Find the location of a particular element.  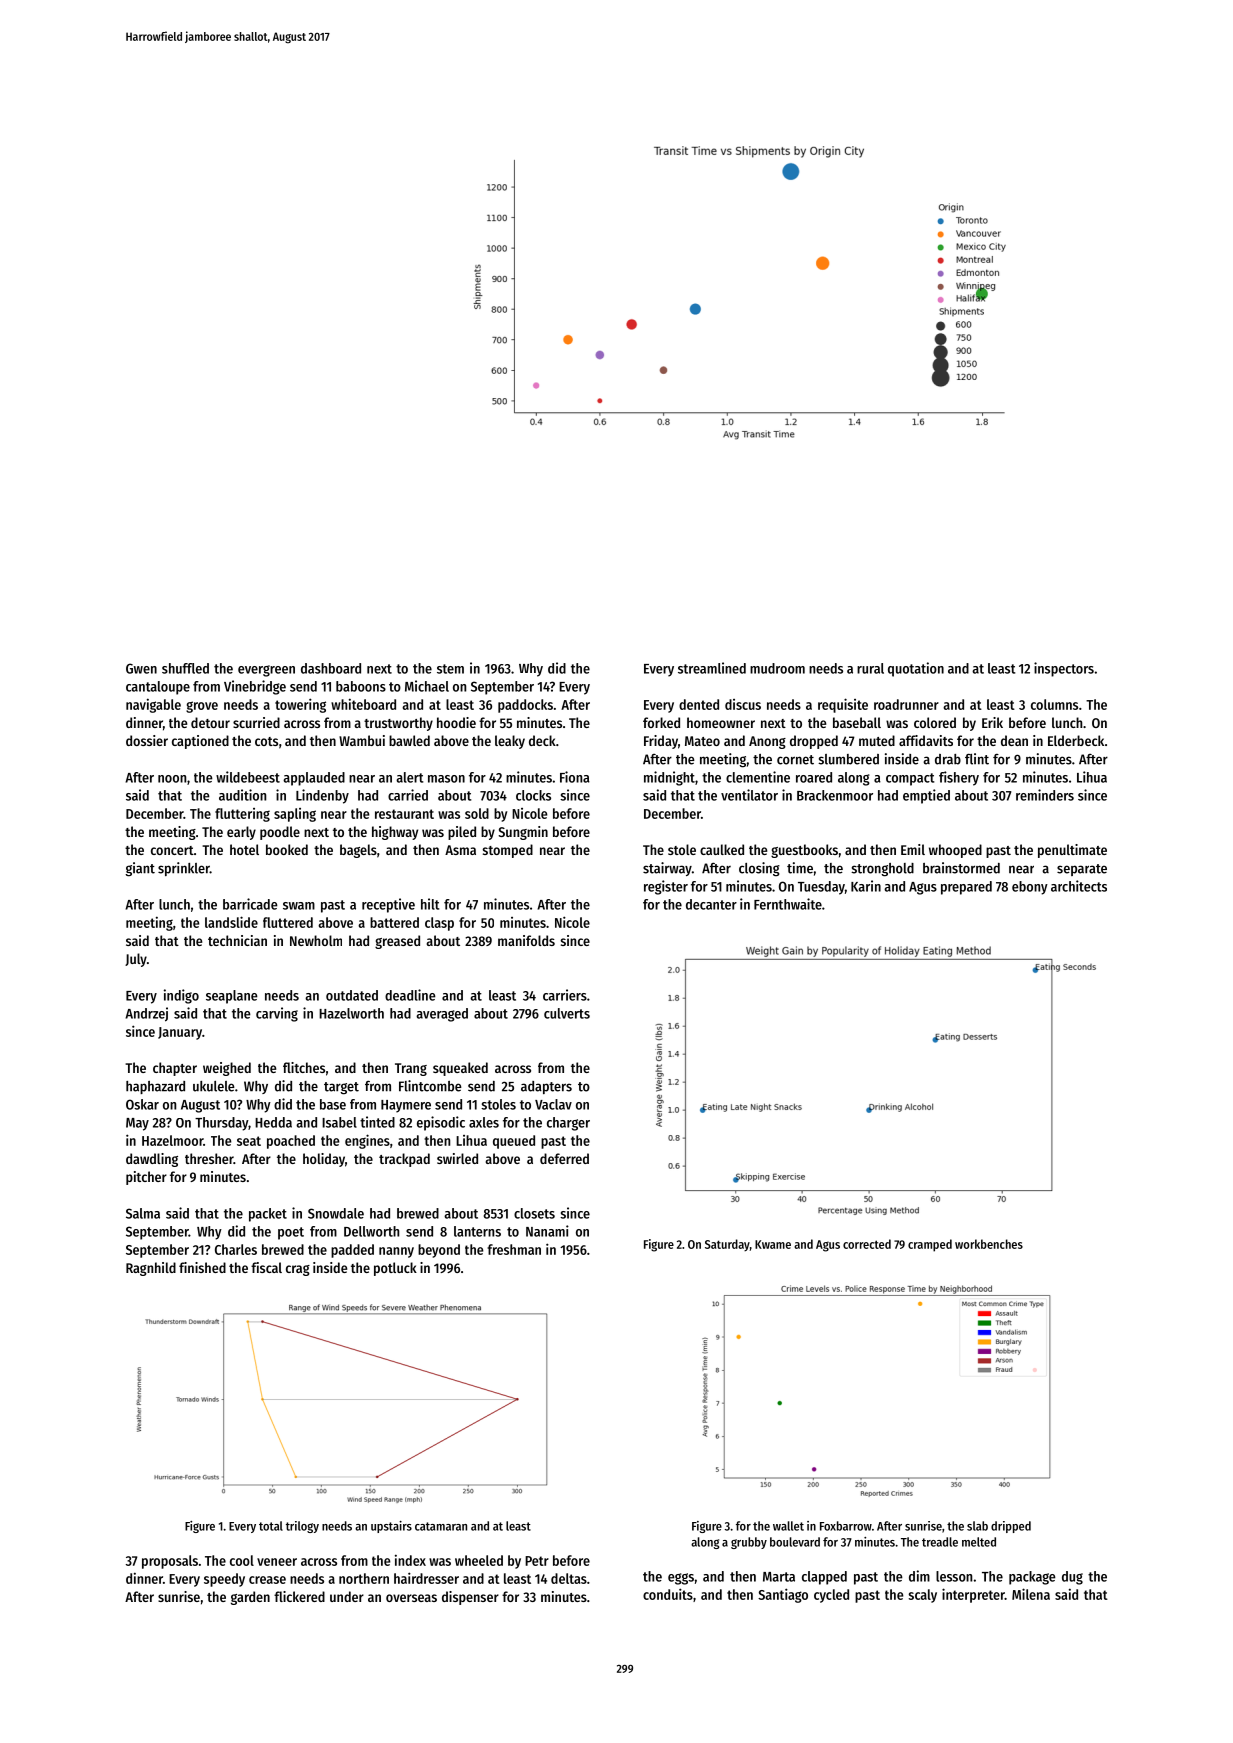

workbenches is located at coordinates (989, 1244).
